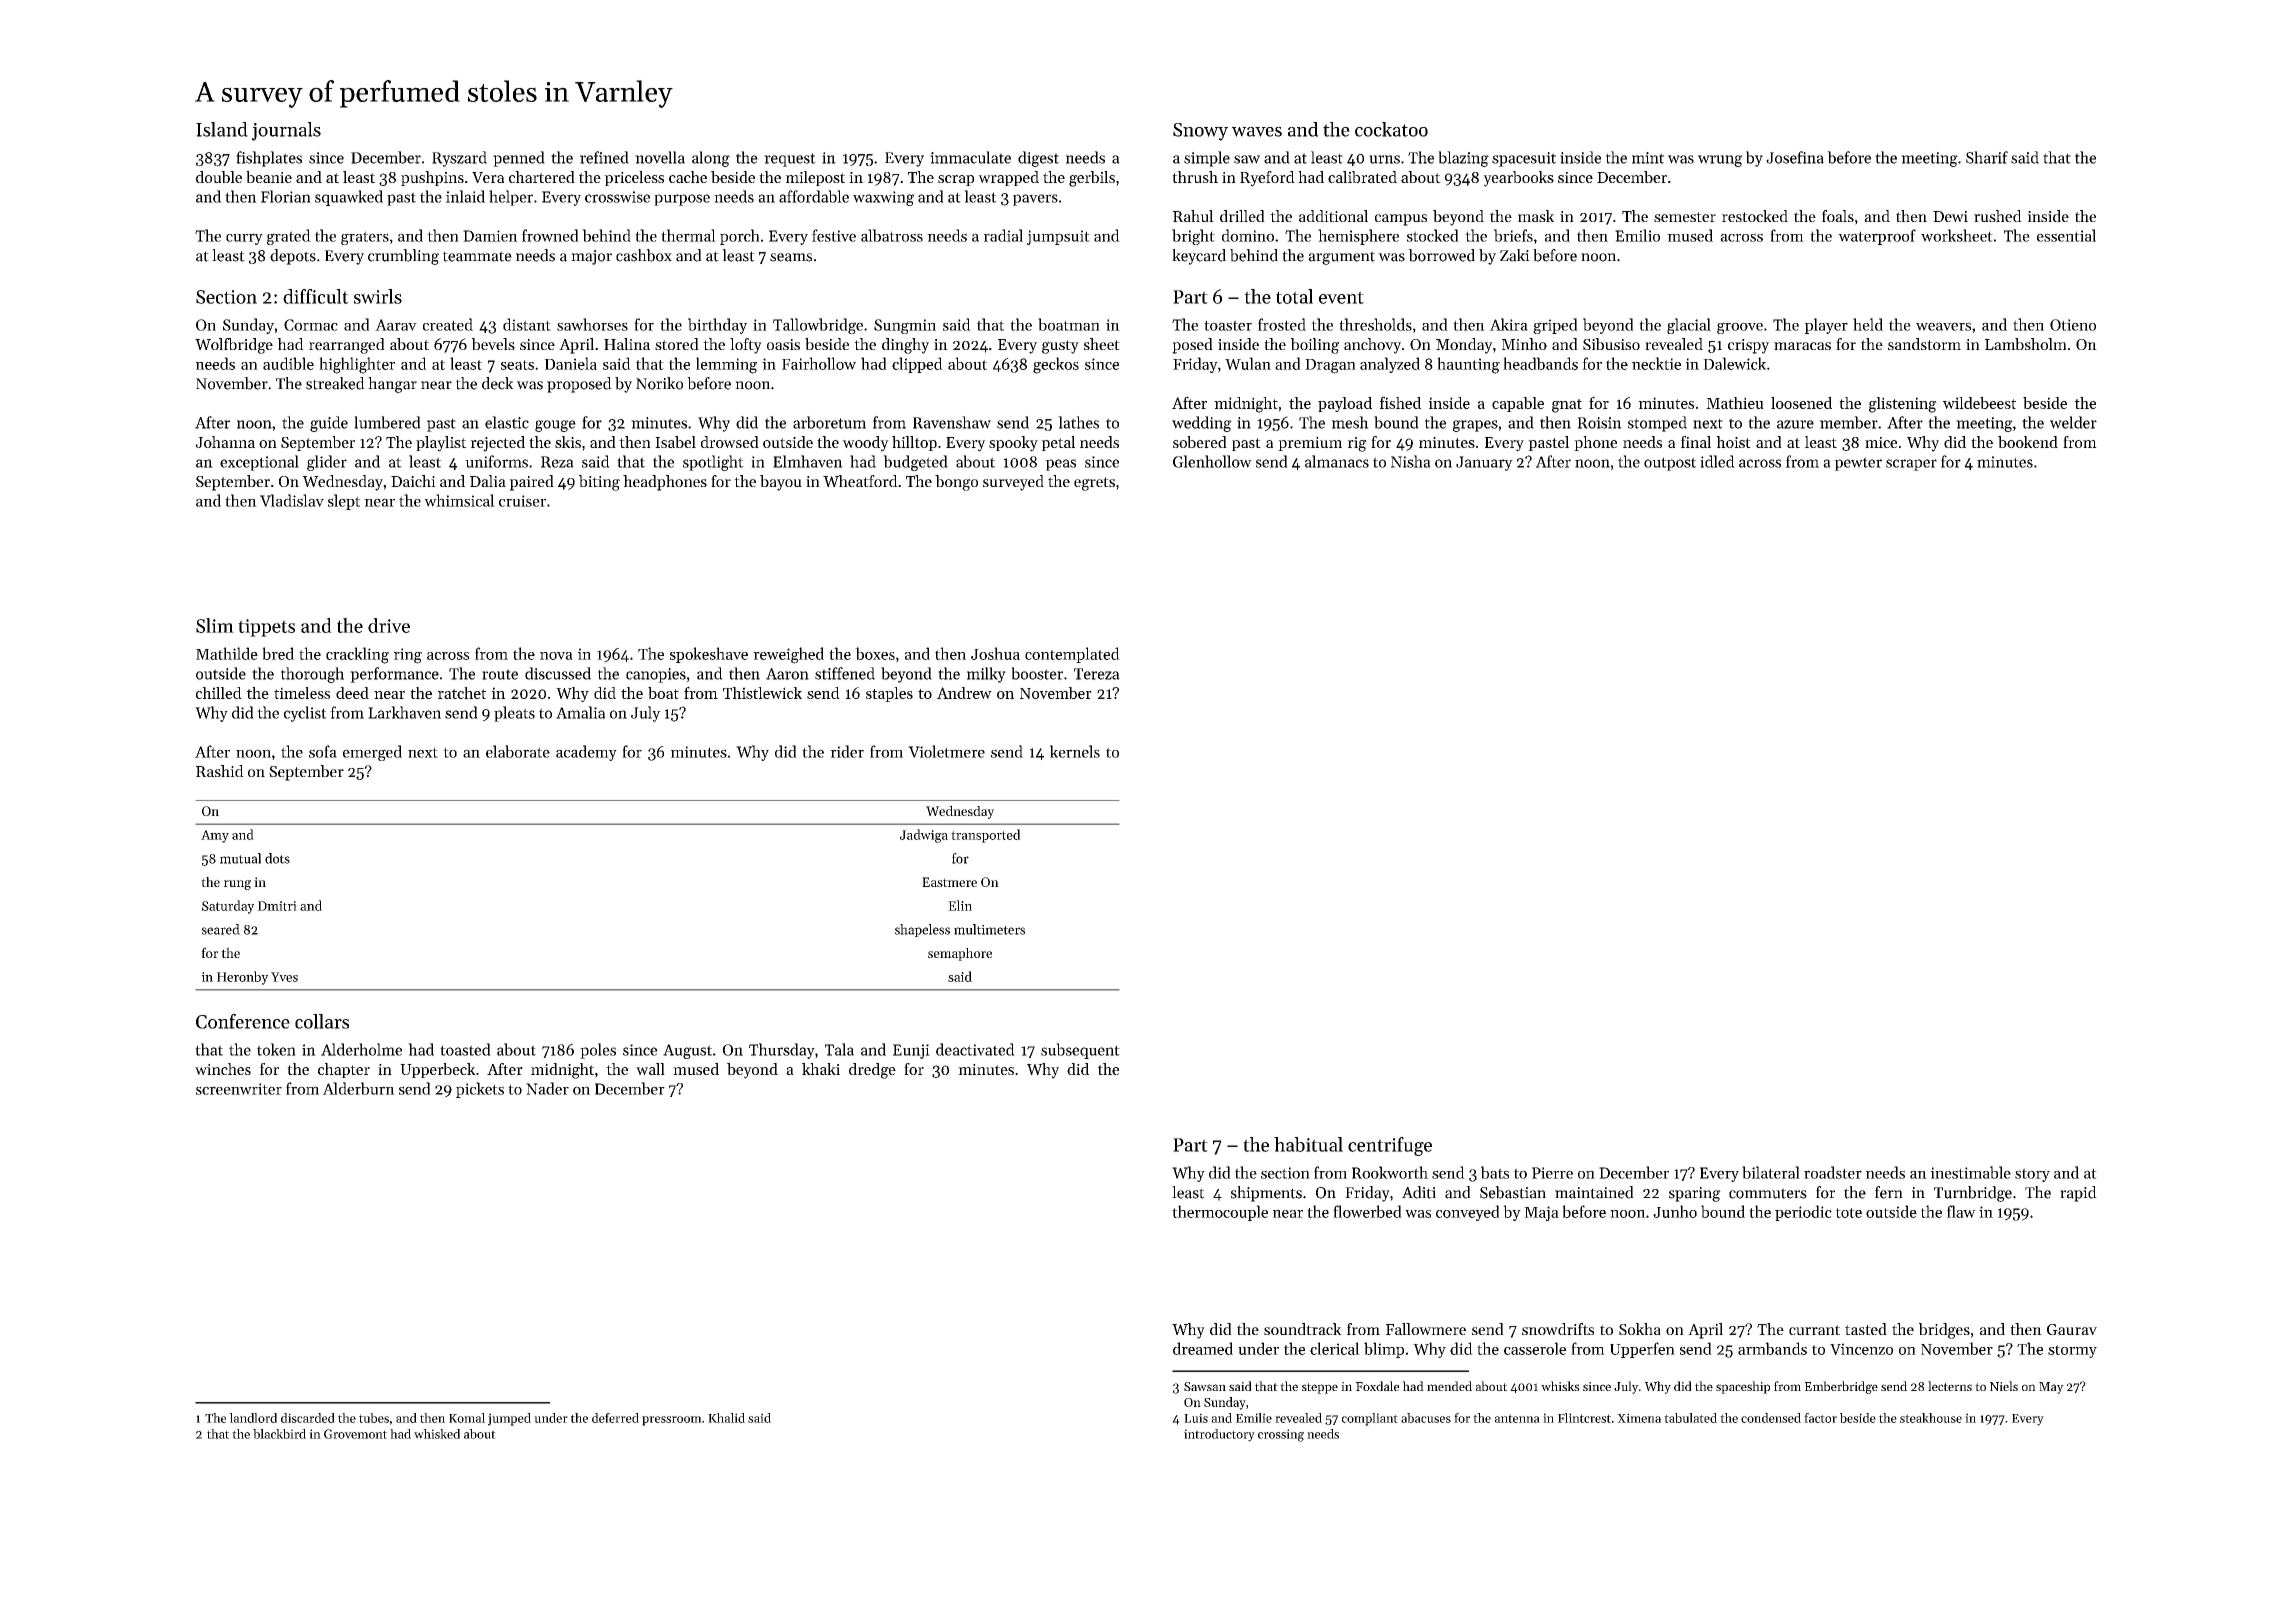 This page has width=2292, height=1620. I want to click on novella, so click(660, 157).
